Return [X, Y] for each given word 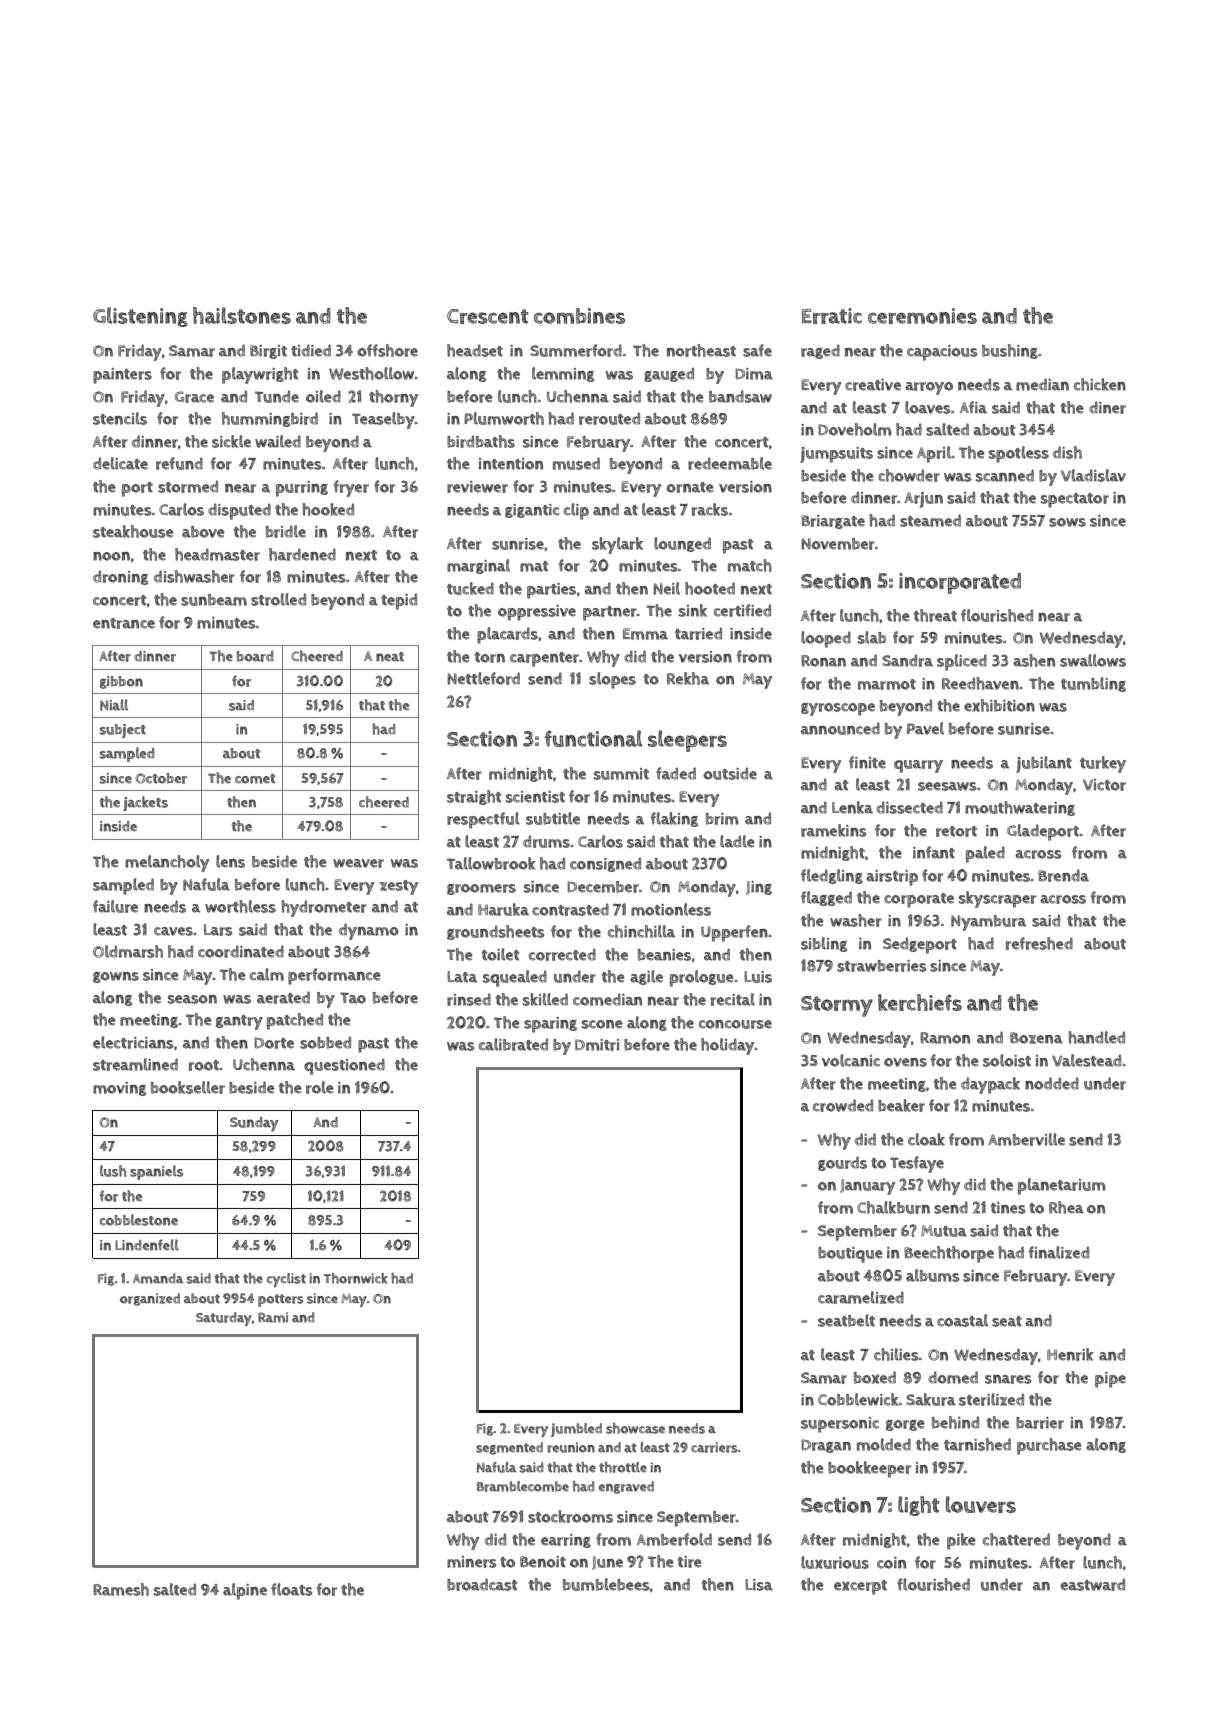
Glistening [140, 317]
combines [579, 316]
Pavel [925, 728]
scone [602, 1024]
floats [292, 1589]
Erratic [832, 316]
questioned [344, 1066]
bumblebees [606, 1584]
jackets [145, 803]
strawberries [882, 966]
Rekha [688, 678]
